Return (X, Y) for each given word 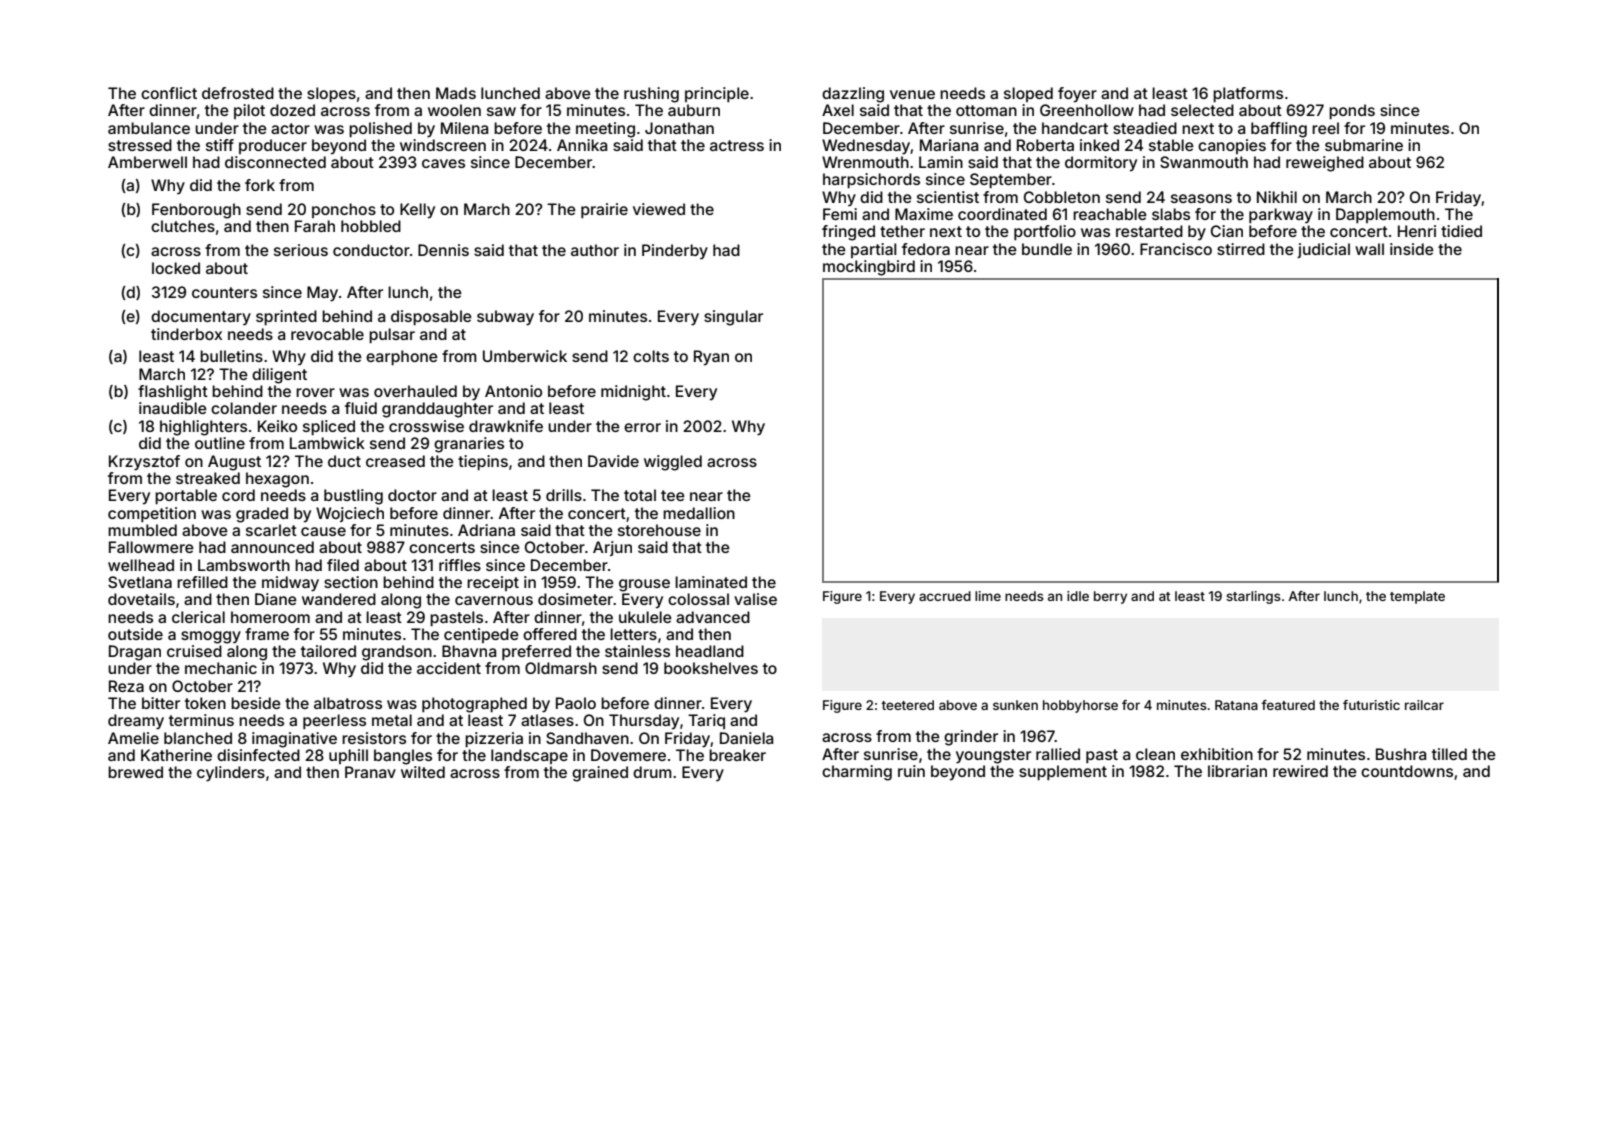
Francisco (1176, 249)
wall (1369, 249)
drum (652, 772)
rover (315, 392)
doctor (412, 495)
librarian (1237, 771)
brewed (135, 772)
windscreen (443, 145)
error (642, 427)
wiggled (673, 463)
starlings (1253, 597)
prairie (604, 210)
